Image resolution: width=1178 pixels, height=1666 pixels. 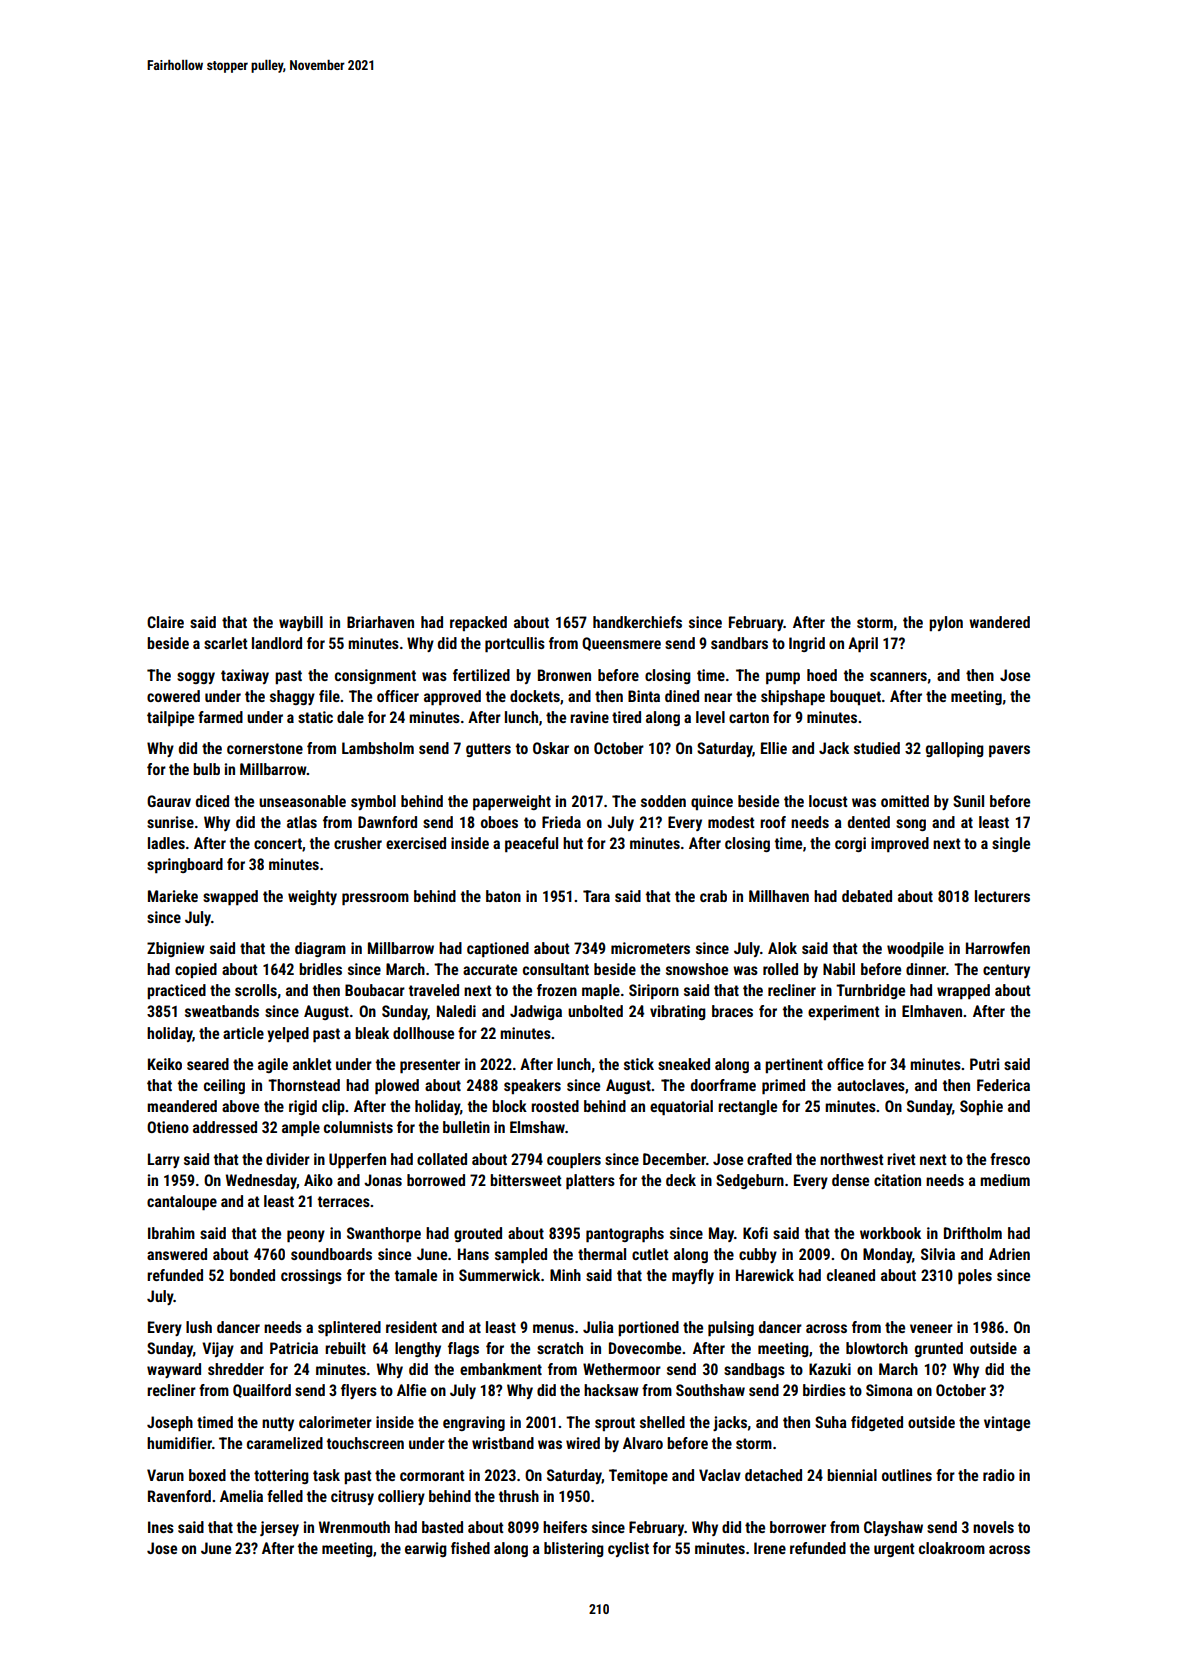 I want to click on wristband, so click(x=503, y=1443).
